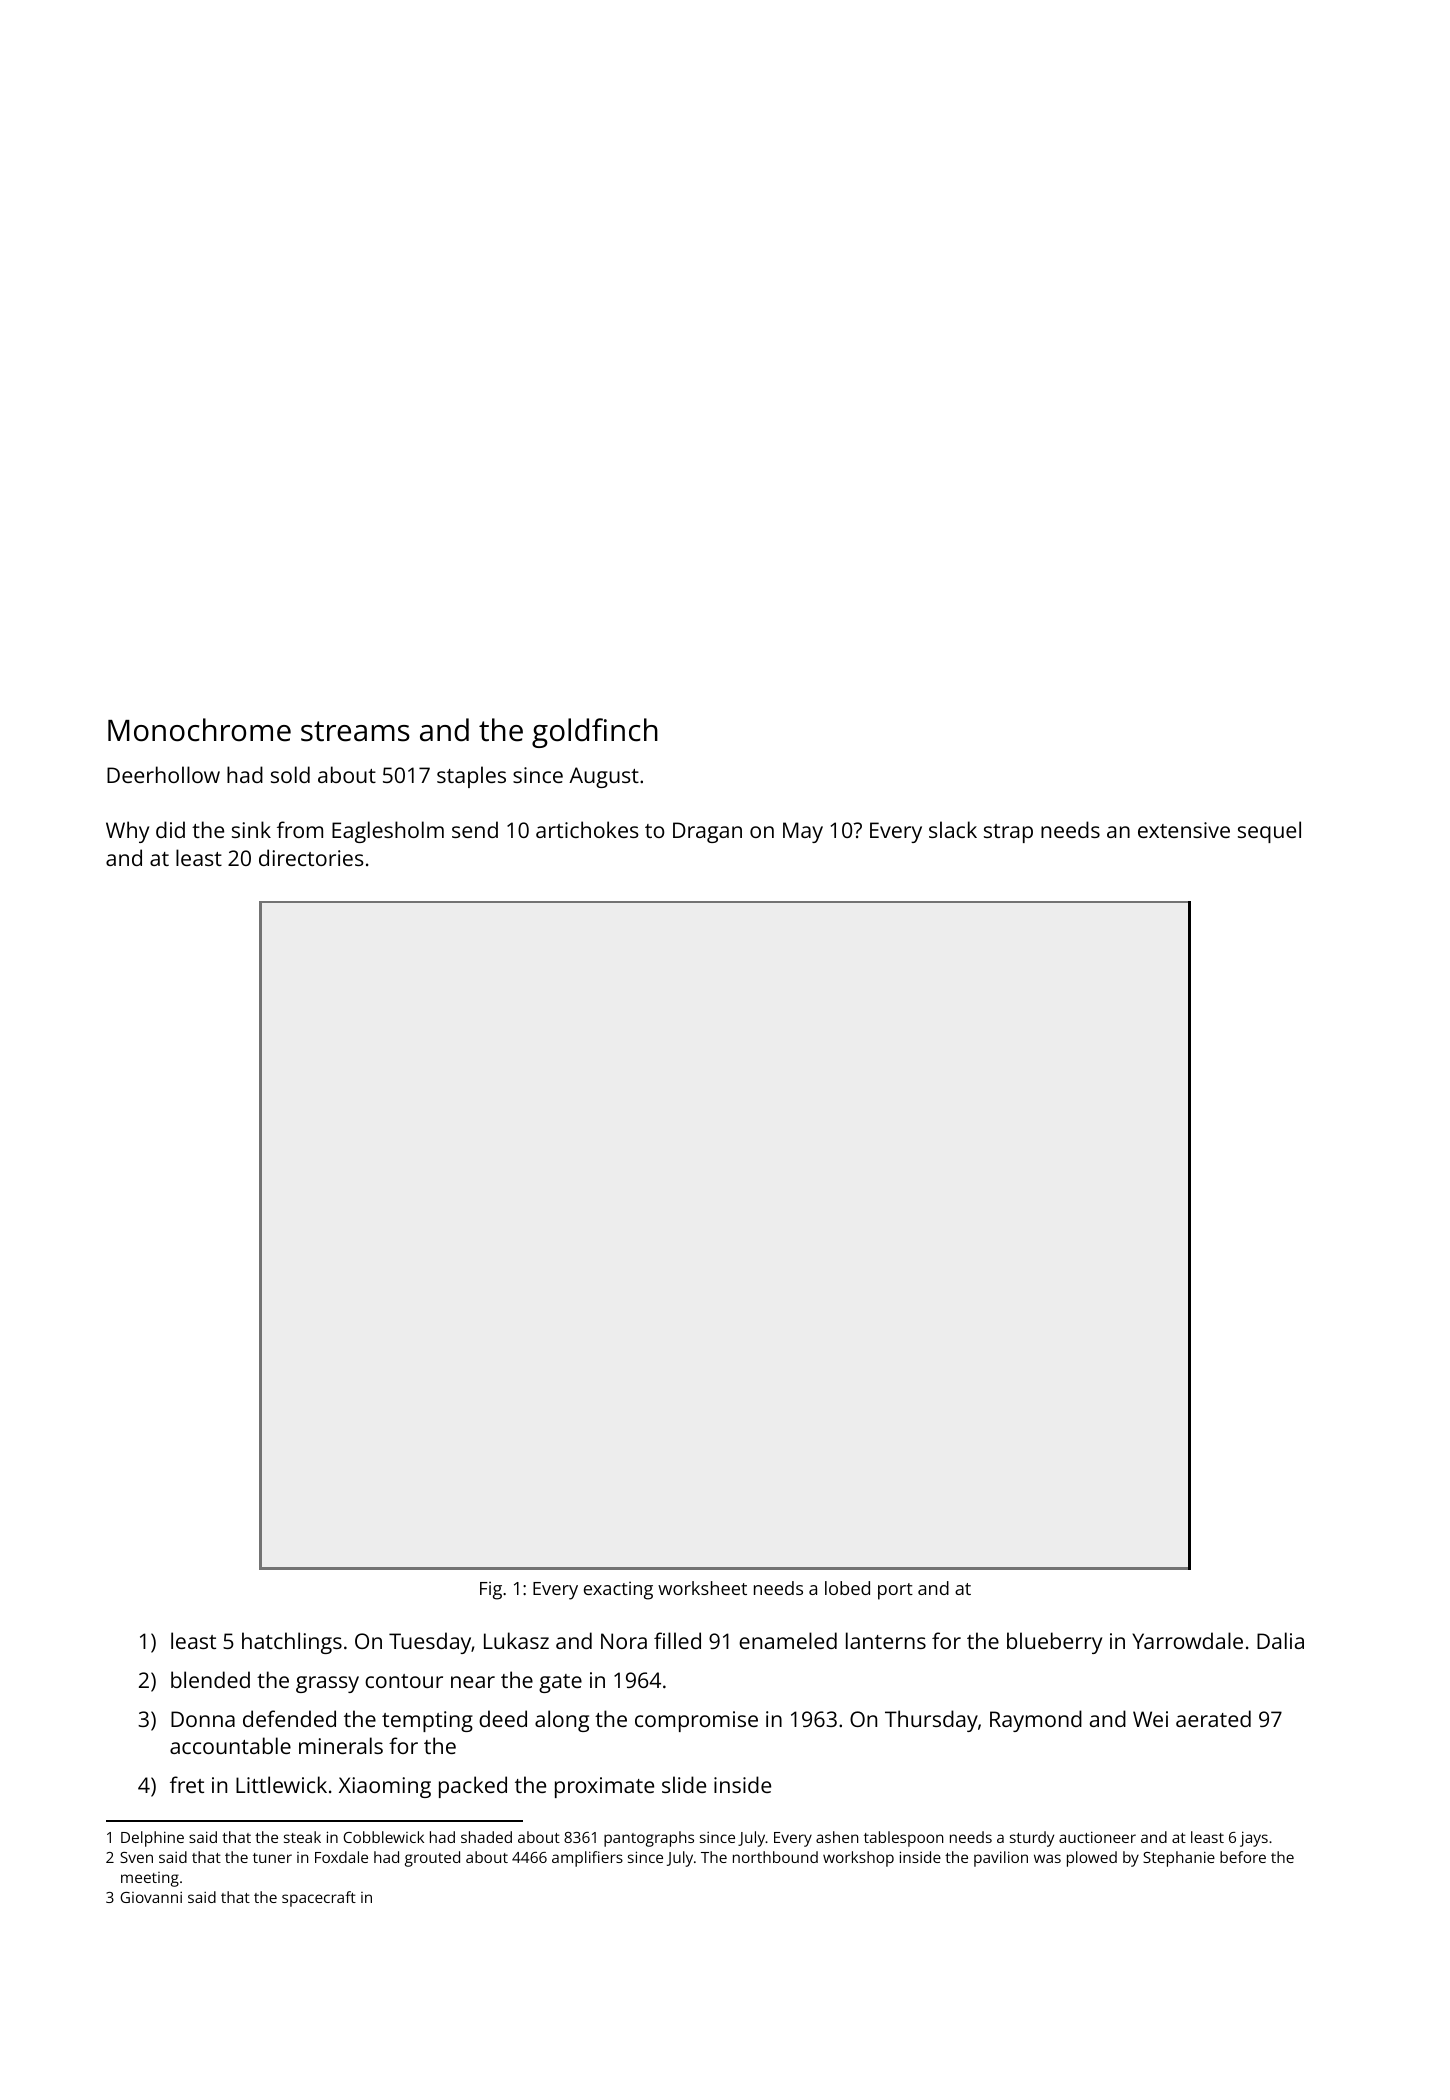 This image has height=2100, width=1450. I want to click on blended, so click(210, 1679).
